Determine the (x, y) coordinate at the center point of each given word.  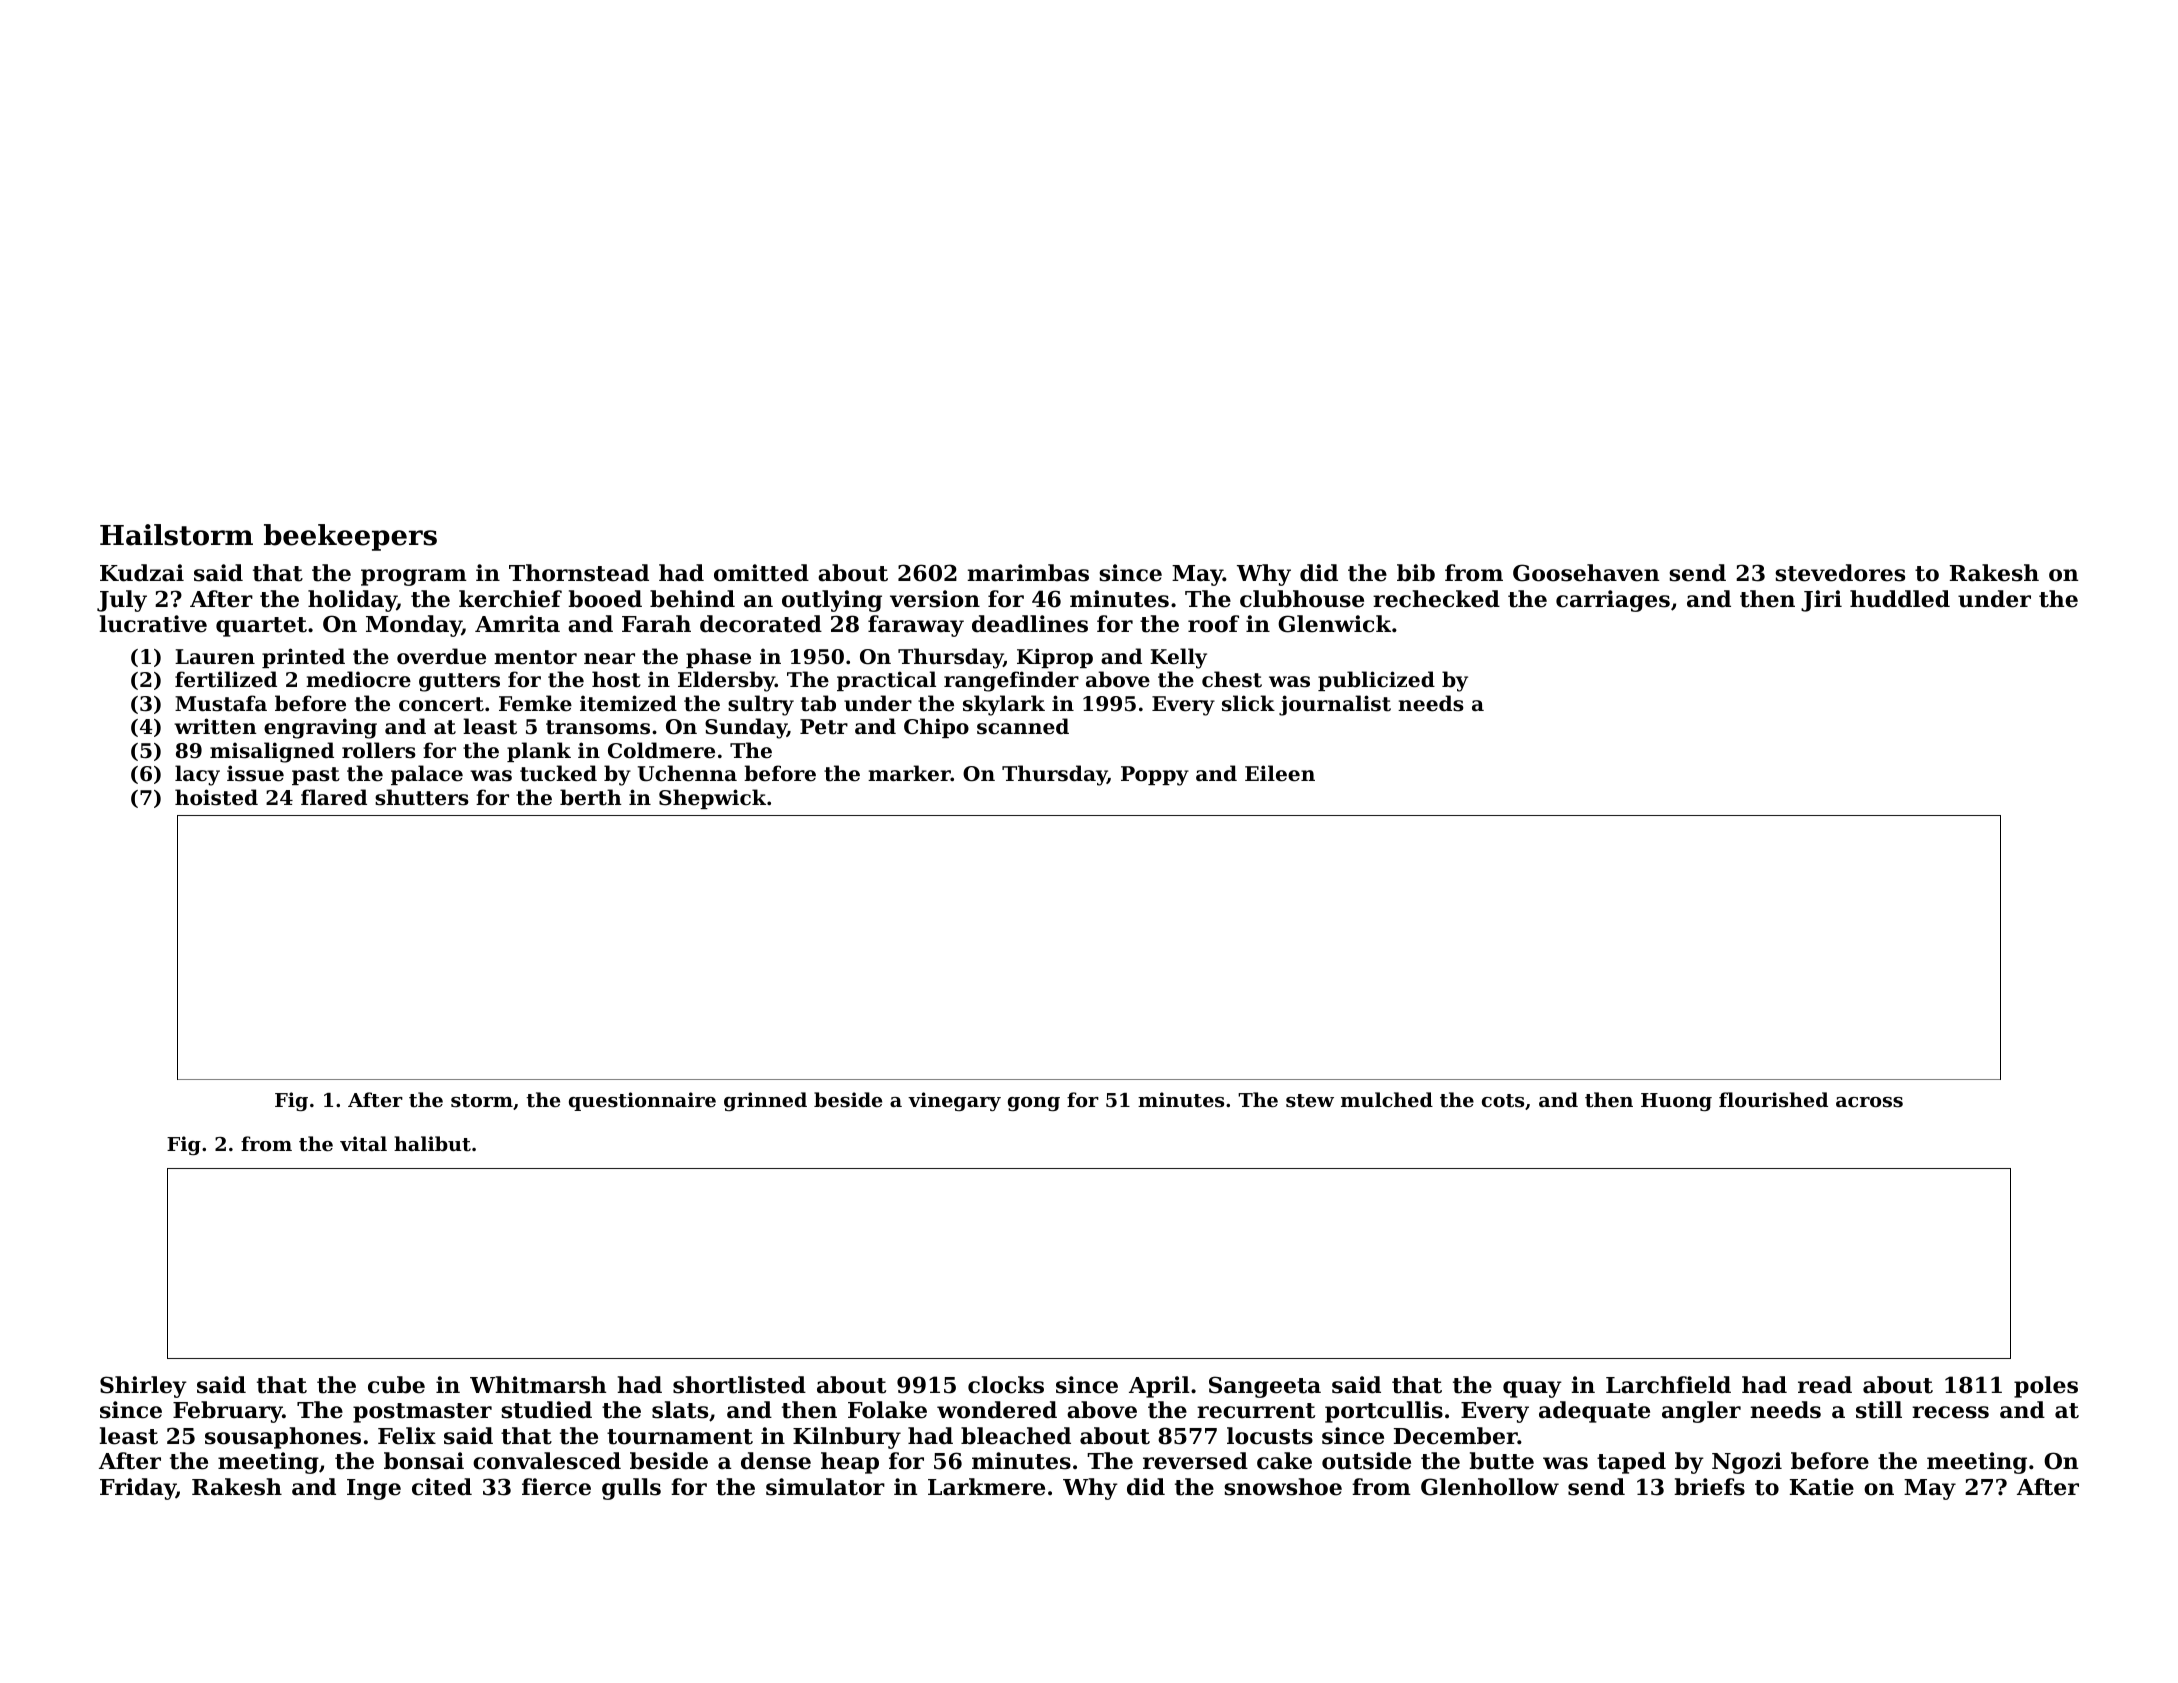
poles (2046, 1387)
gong (1034, 1104)
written (215, 726)
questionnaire (642, 1101)
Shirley (143, 1387)
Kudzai (142, 573)
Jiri (1821, 601)
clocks (1006, 1385)
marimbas (1028, 573)
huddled (1900, 599)
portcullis (1384, 1412)
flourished (1773, 1100)
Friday (138, 1489)
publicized (1376, 681)
